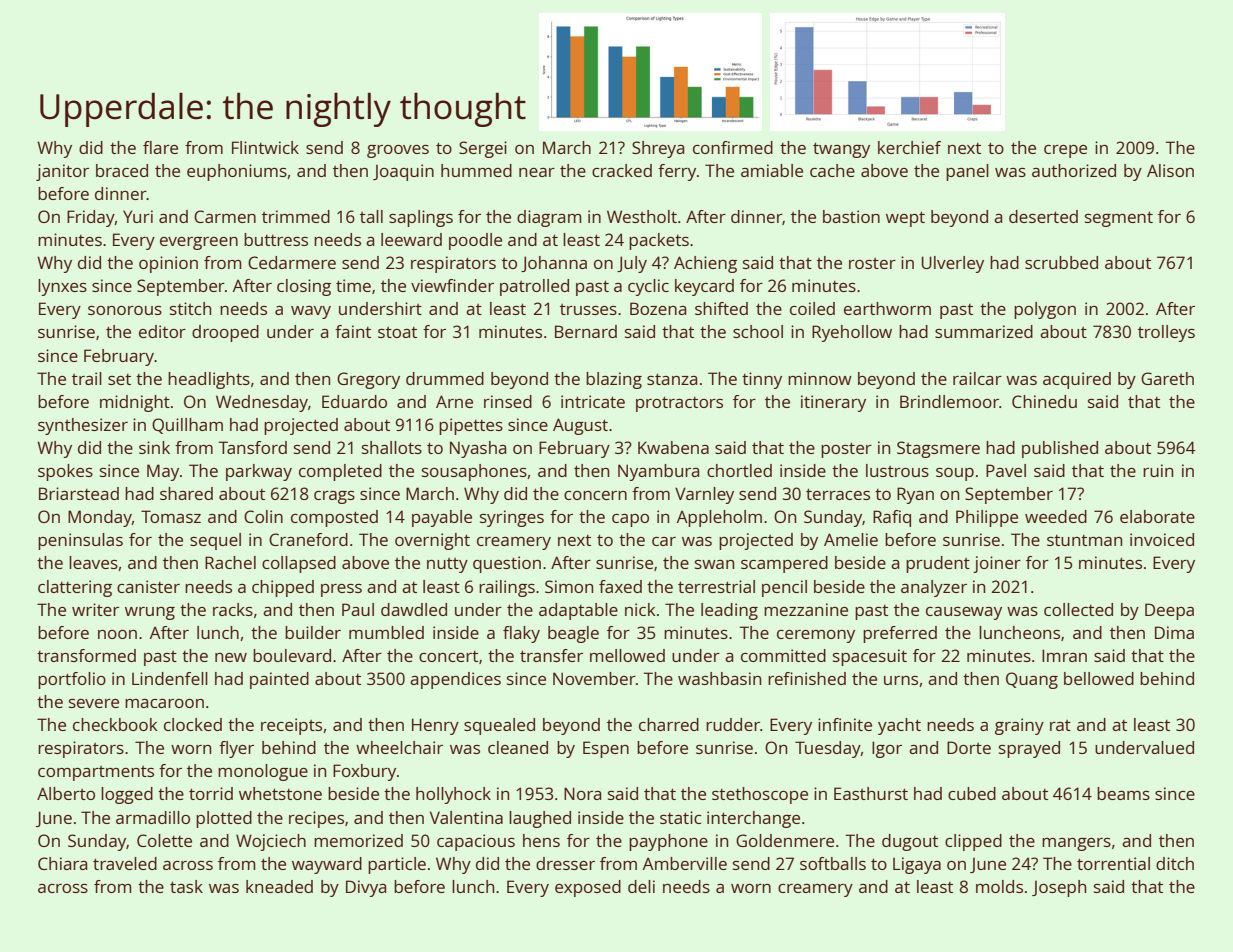 This image has width=1233, height=952. Describe the element at coordinates (630, 520) in the image. I see `capo` at that location.
